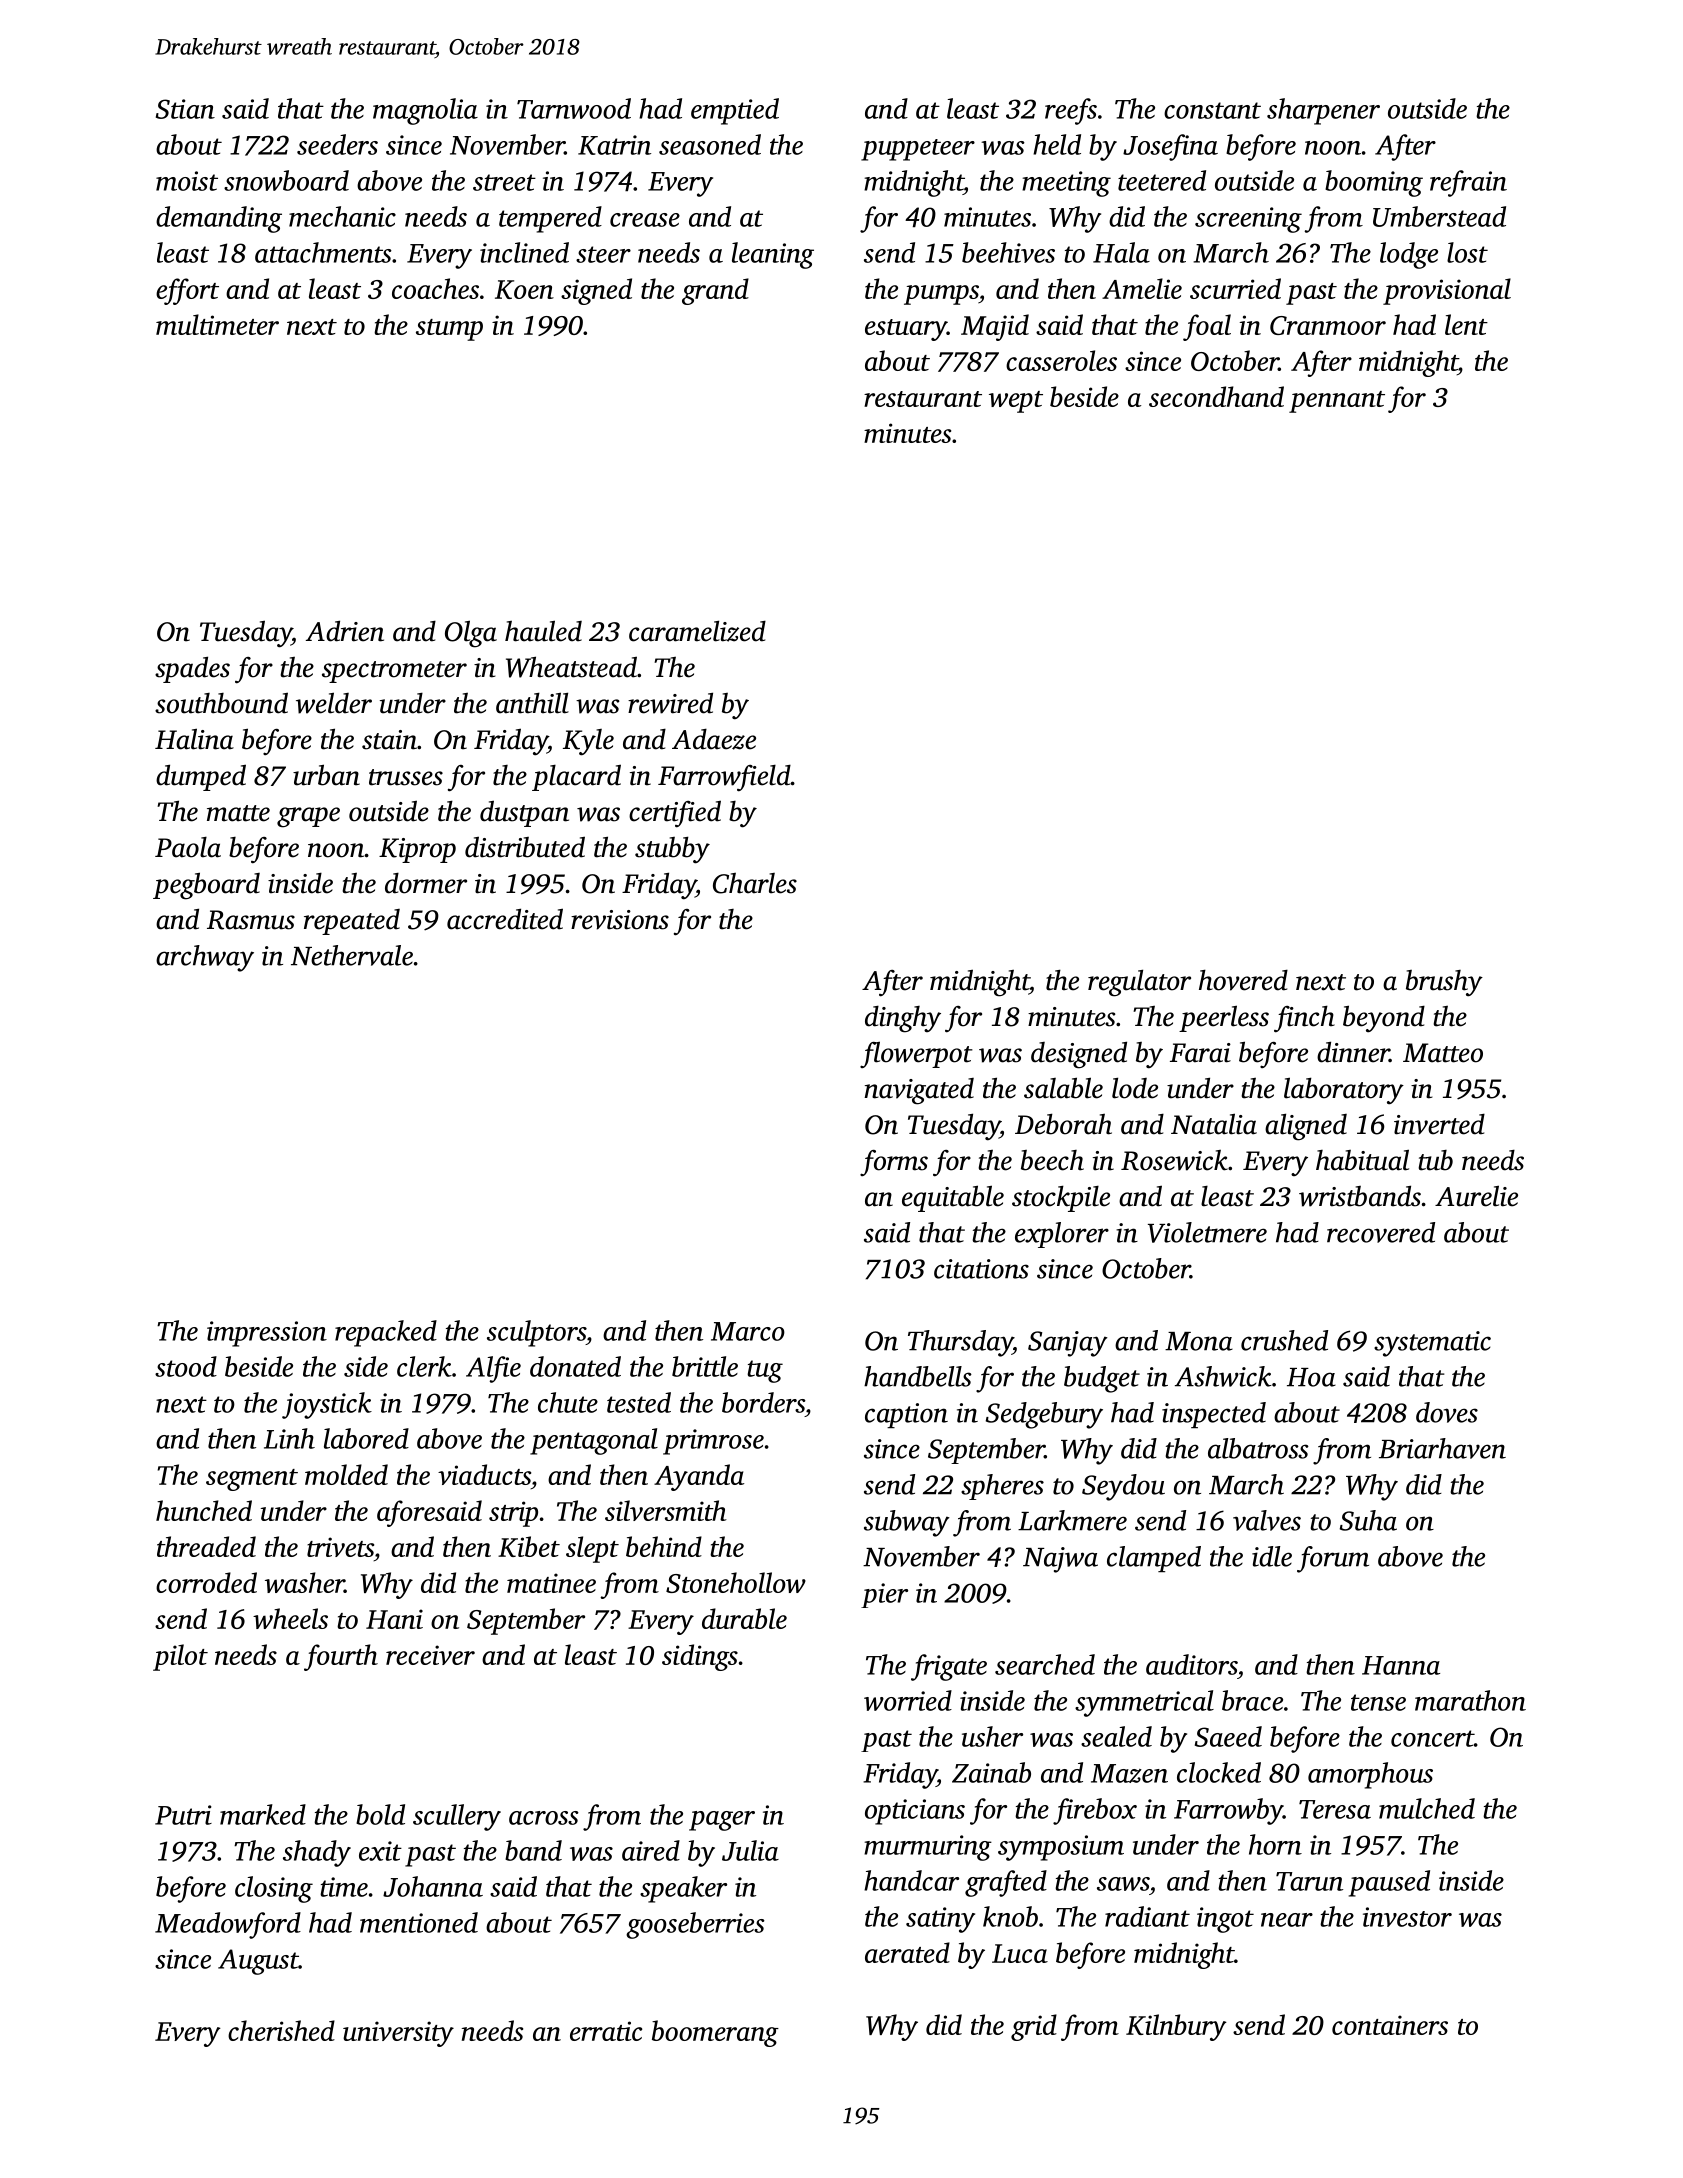  I want to click on caramelized, so click(697, 631).
